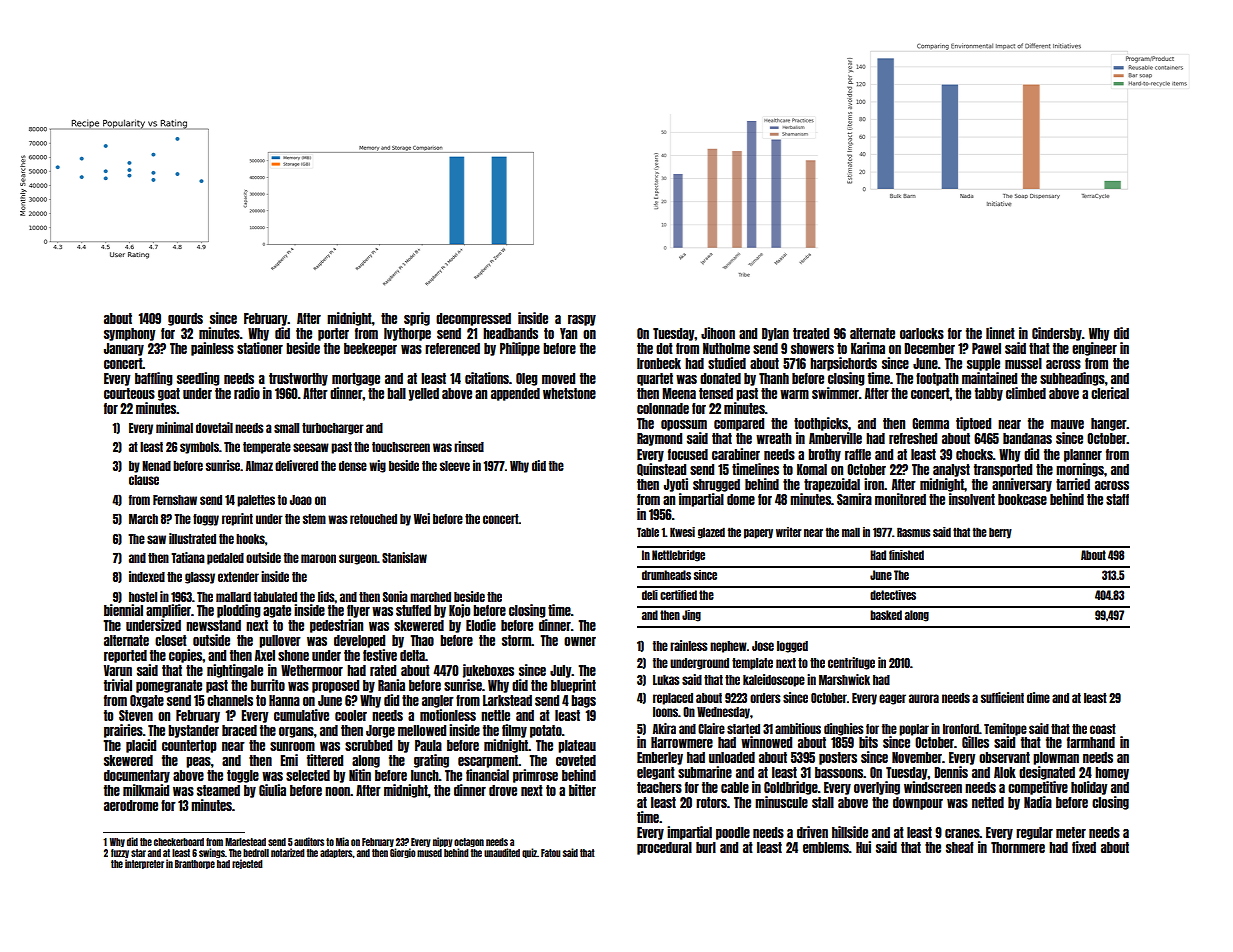 The image size is (1233, 952). I want to click on procedural, so click(664, 848).
